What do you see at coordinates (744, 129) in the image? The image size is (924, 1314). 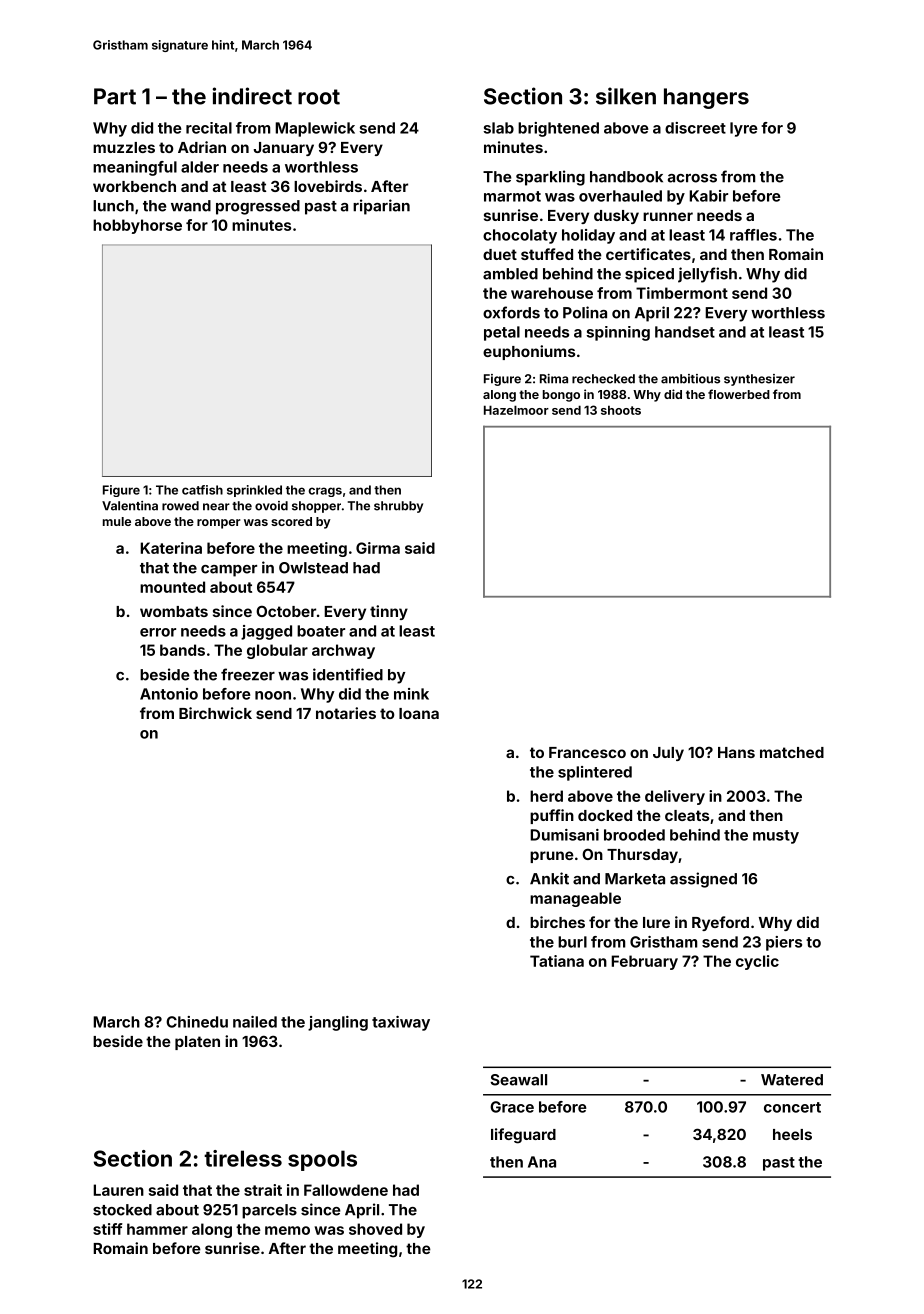 I see `lyre` at bounding box center [744, 129].
